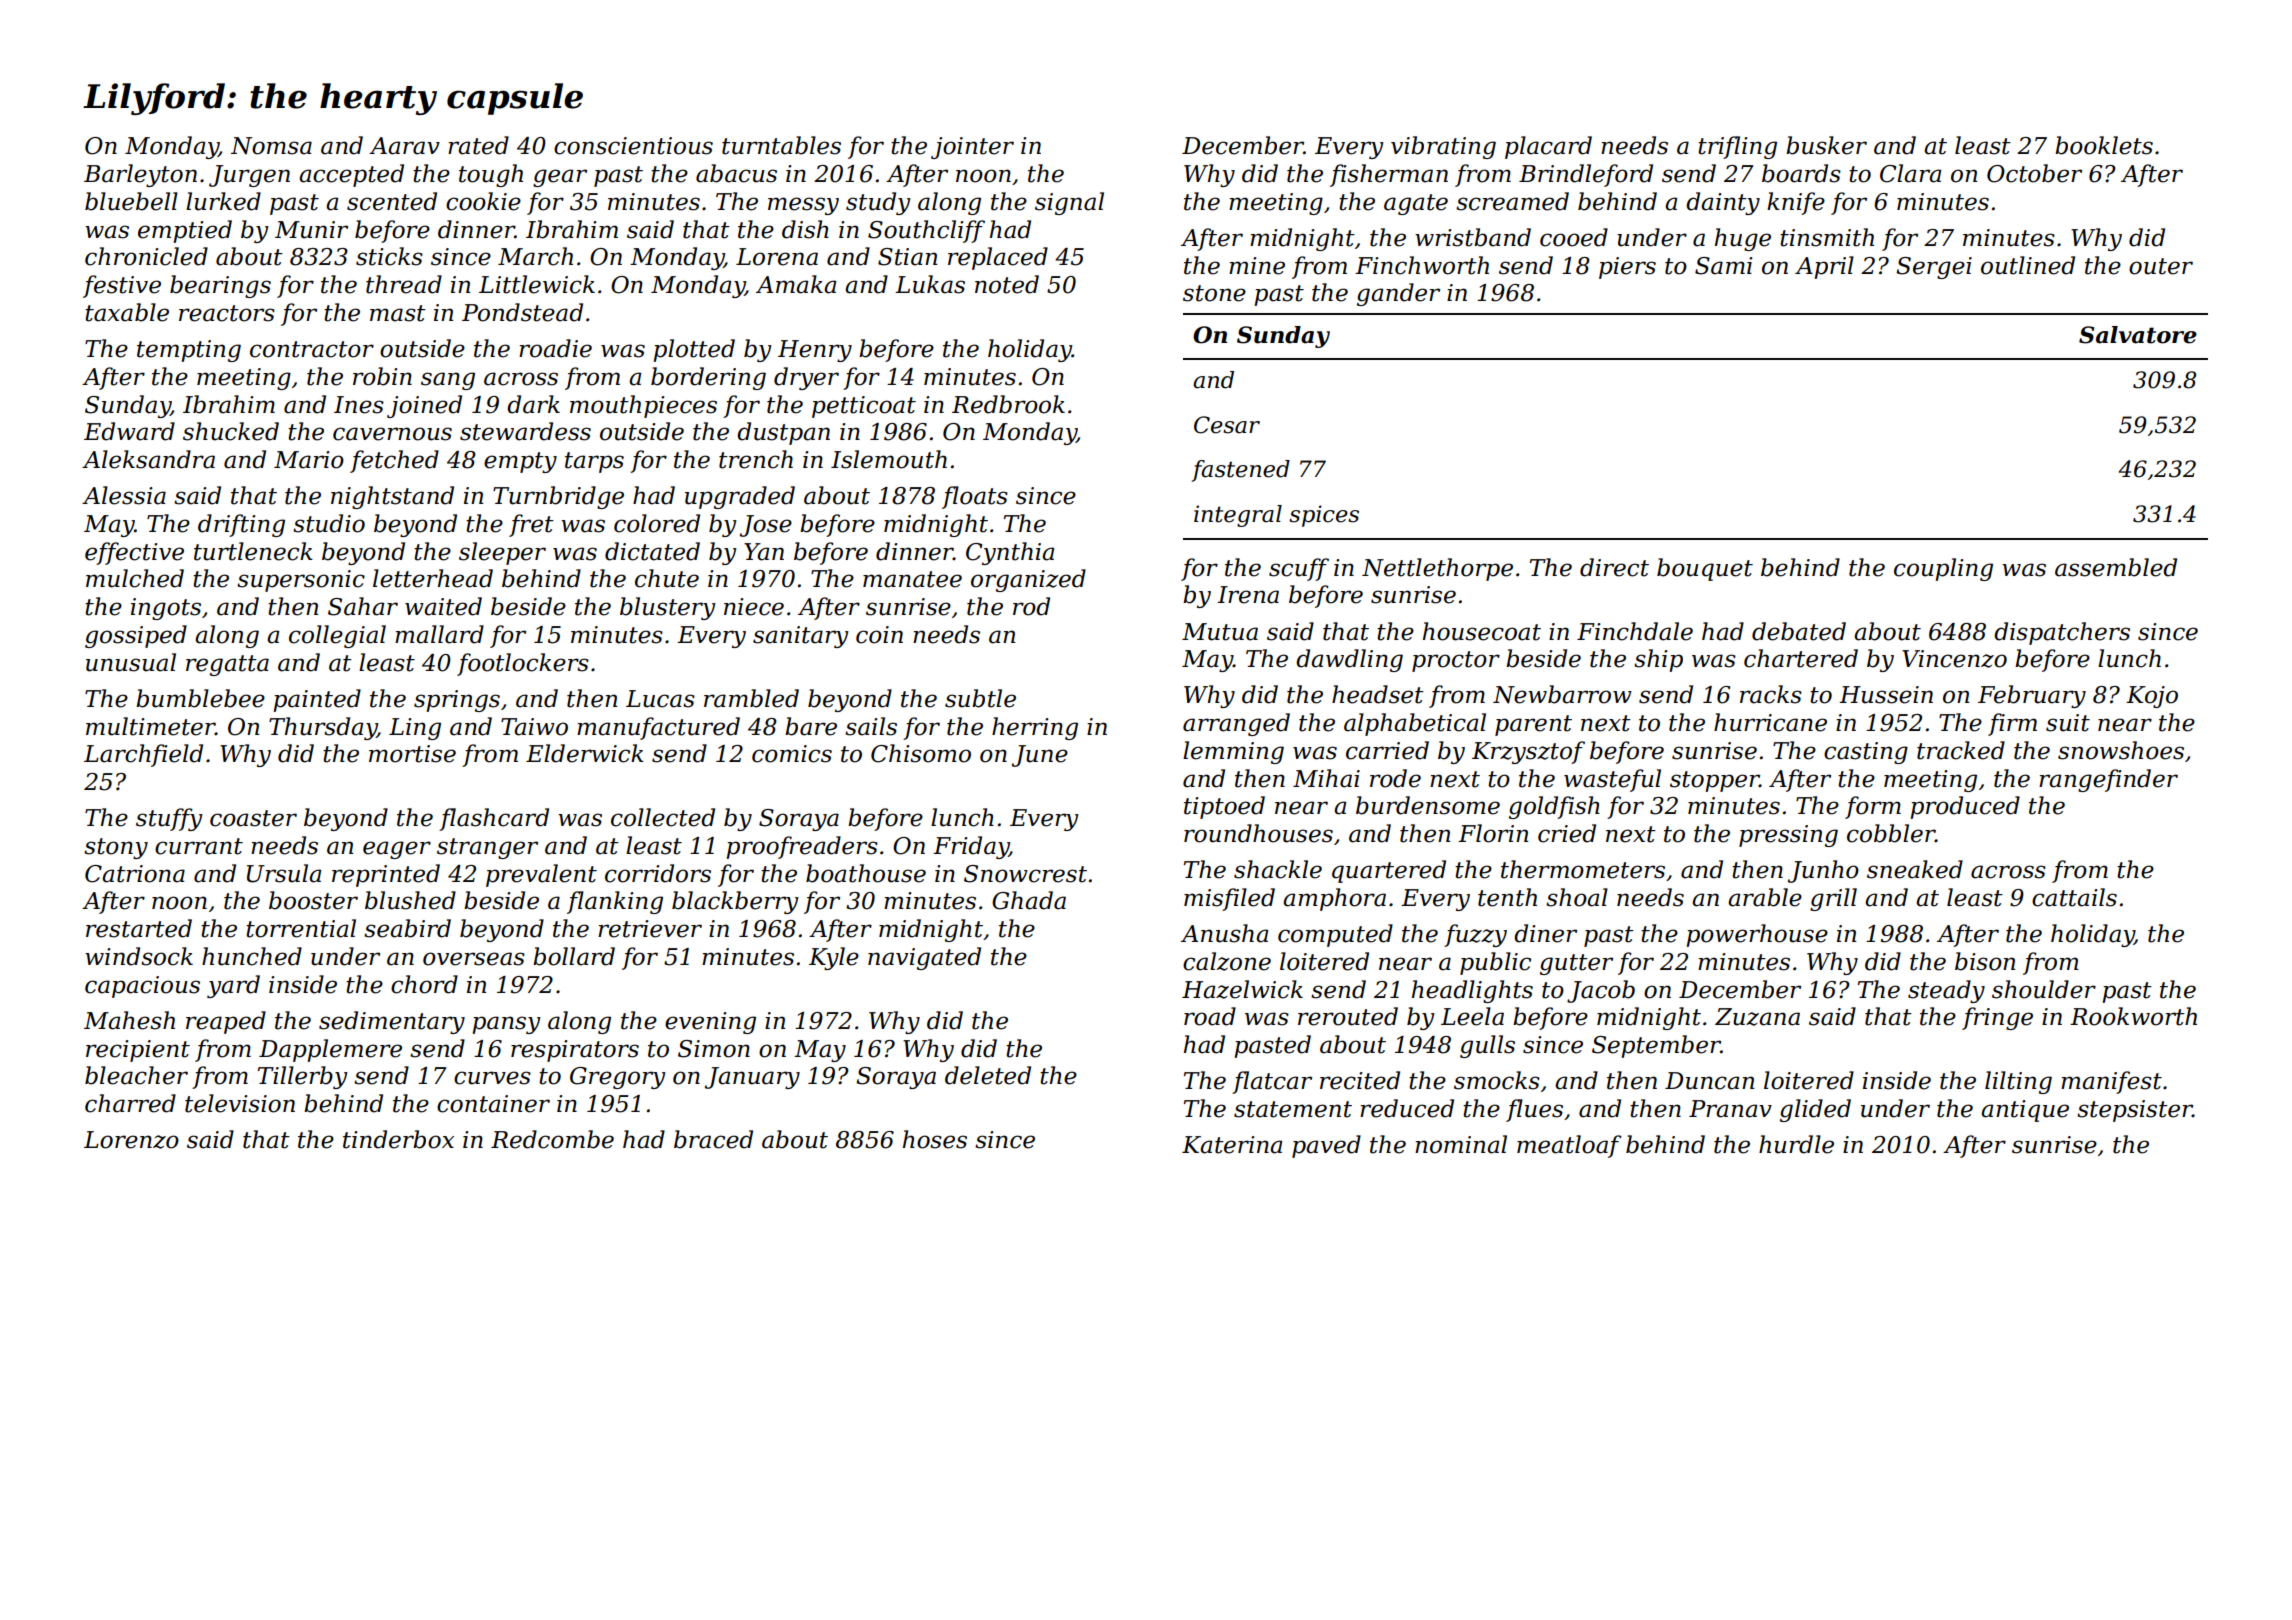 Image resolution: width=2292 pixels, height=1620 pixels. What do you see at coordinates (781, 145) in the screenshot?
I see `turntables` at bounding box center [781, 145].
